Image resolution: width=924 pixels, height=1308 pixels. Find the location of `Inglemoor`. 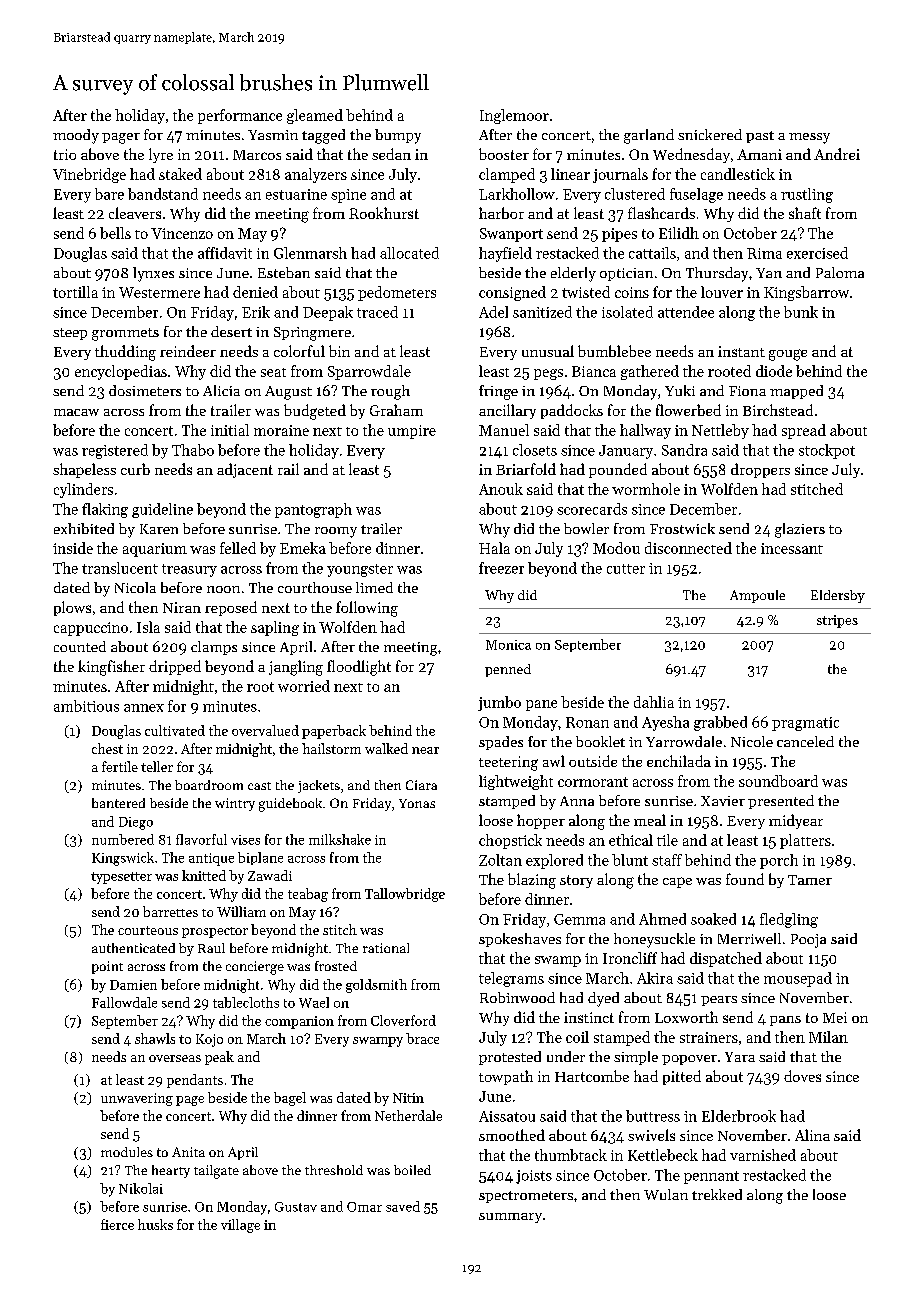

Inglemoor is located at coordinates (514, 116).
